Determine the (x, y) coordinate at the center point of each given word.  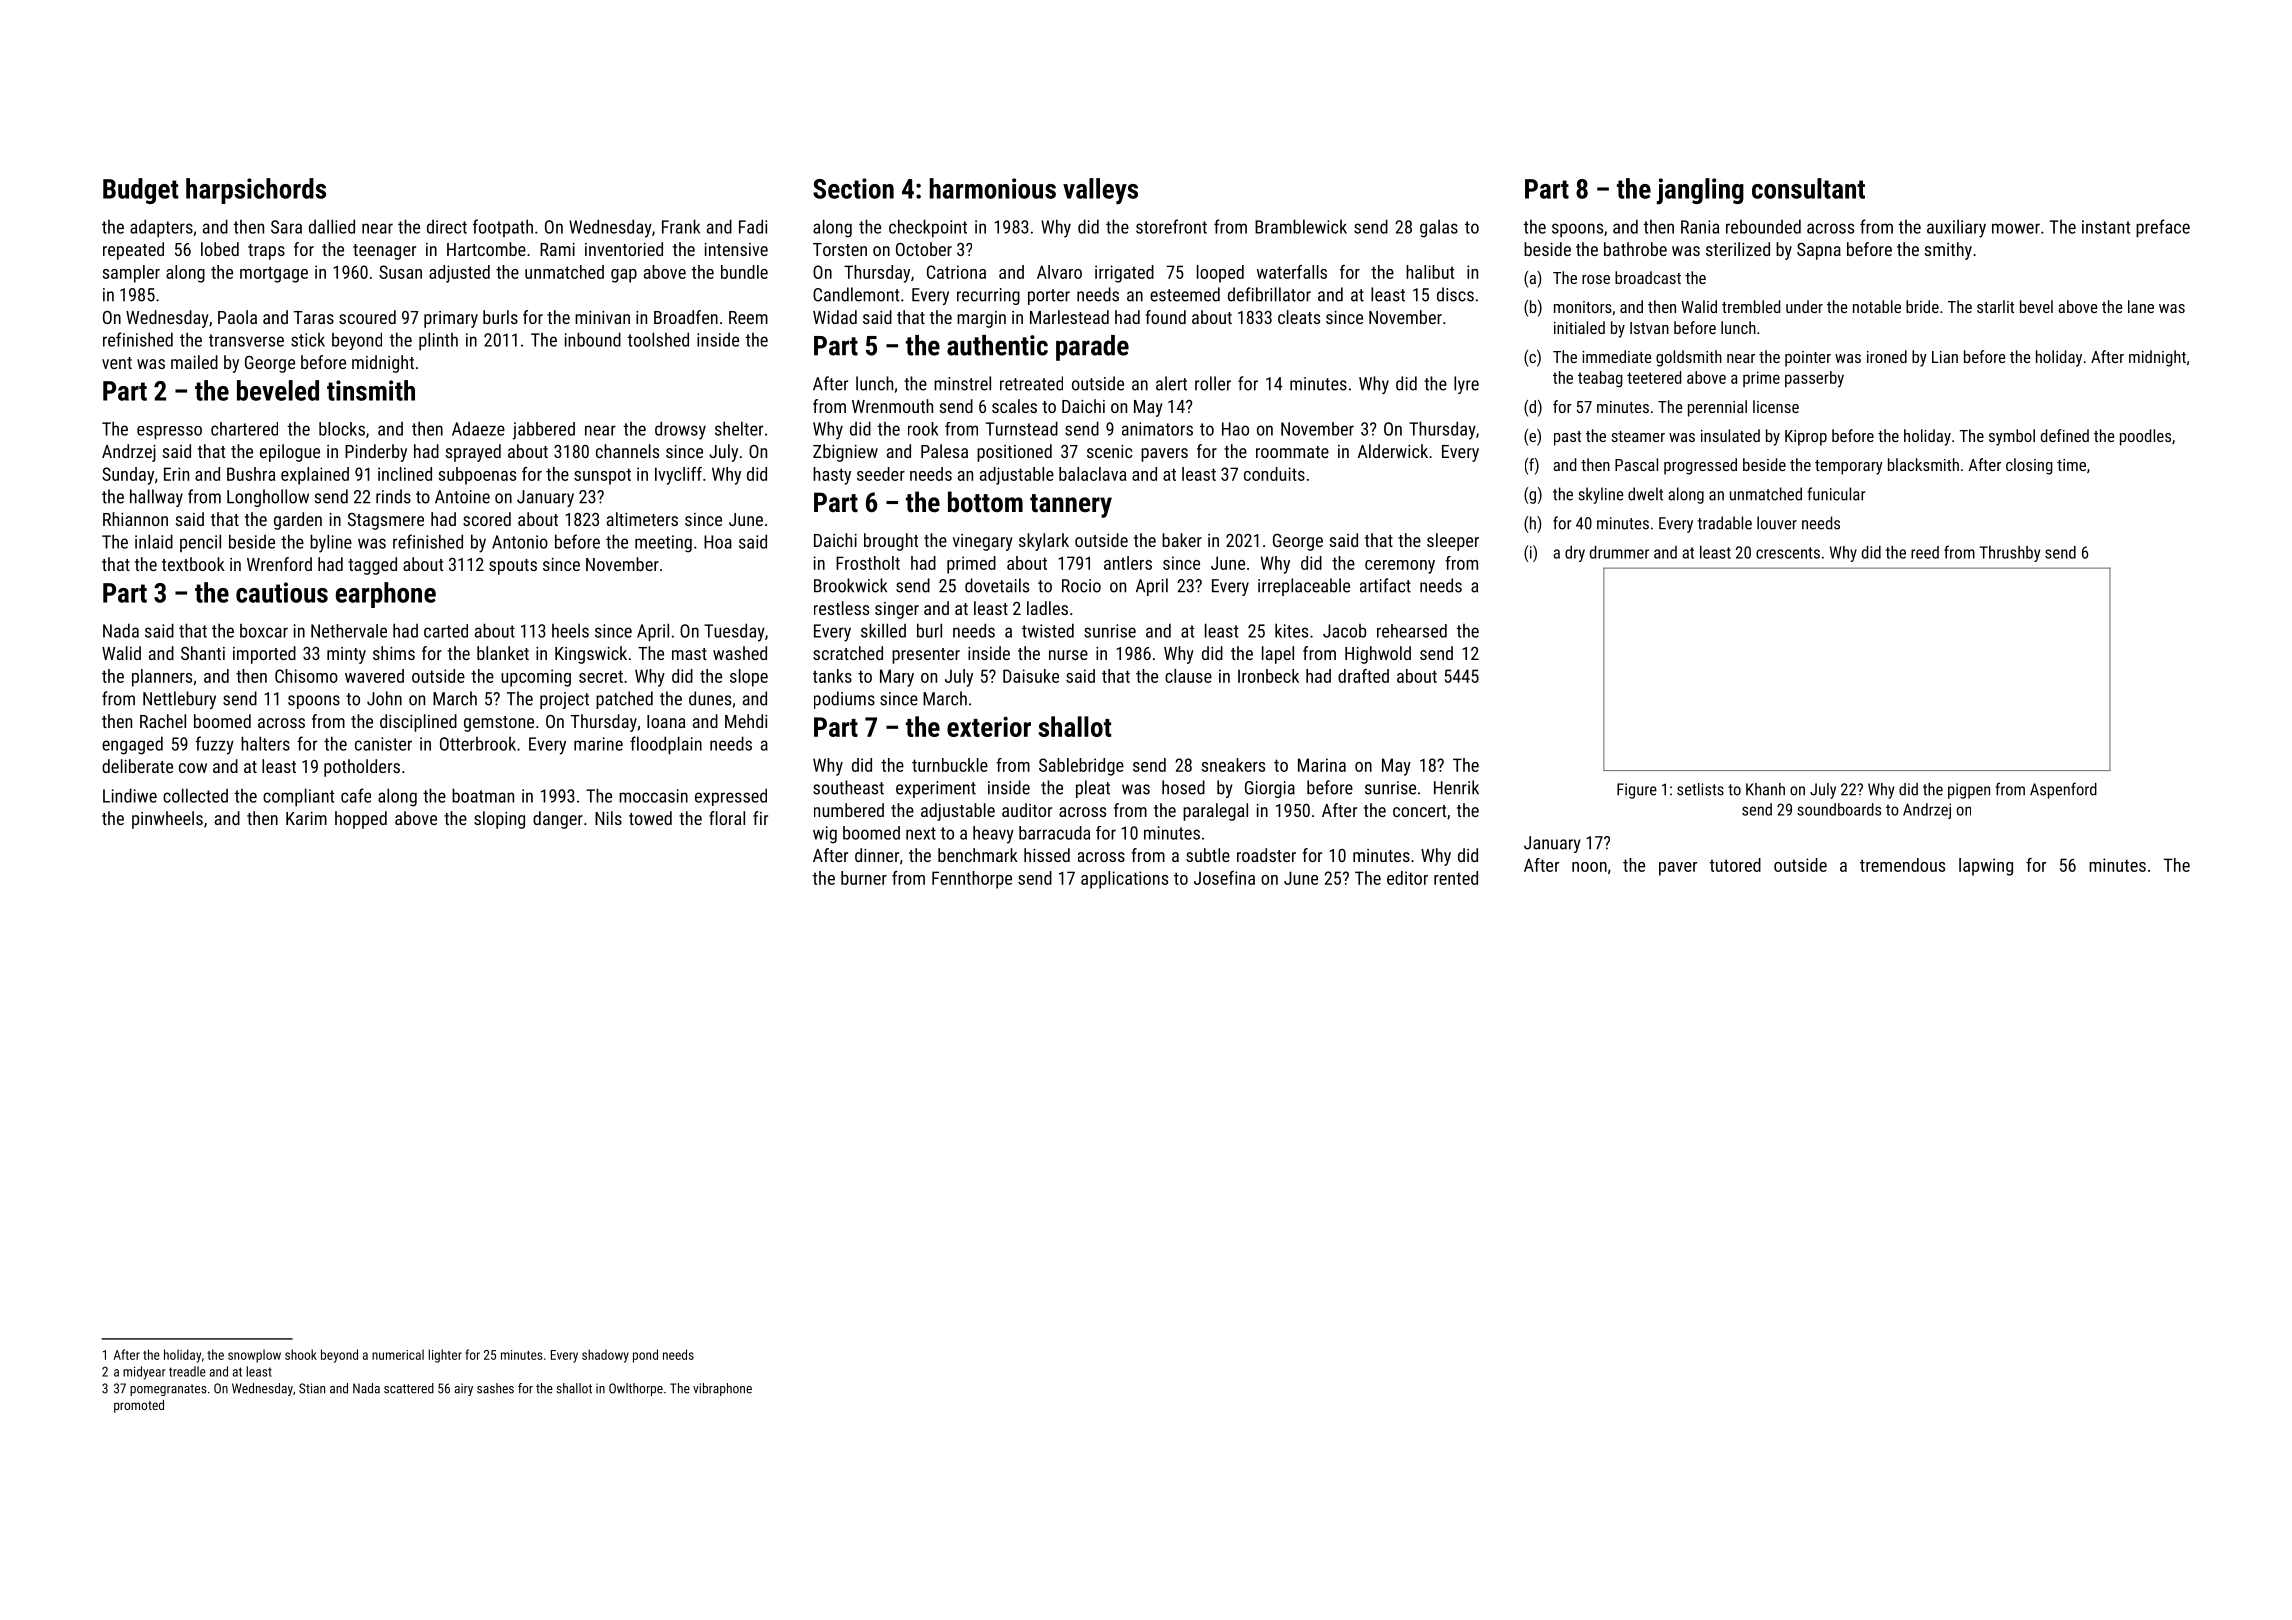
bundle (744, 272)
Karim (306, 818)
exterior (989, 726)
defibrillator (1269, 294)
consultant (1808, 188)
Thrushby (2010, 554)
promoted (139, 1406)
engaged (132, 745)
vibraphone (722, 1389)
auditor (1027, 810)
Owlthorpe (636, 1389)
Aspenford (2063, 790)
